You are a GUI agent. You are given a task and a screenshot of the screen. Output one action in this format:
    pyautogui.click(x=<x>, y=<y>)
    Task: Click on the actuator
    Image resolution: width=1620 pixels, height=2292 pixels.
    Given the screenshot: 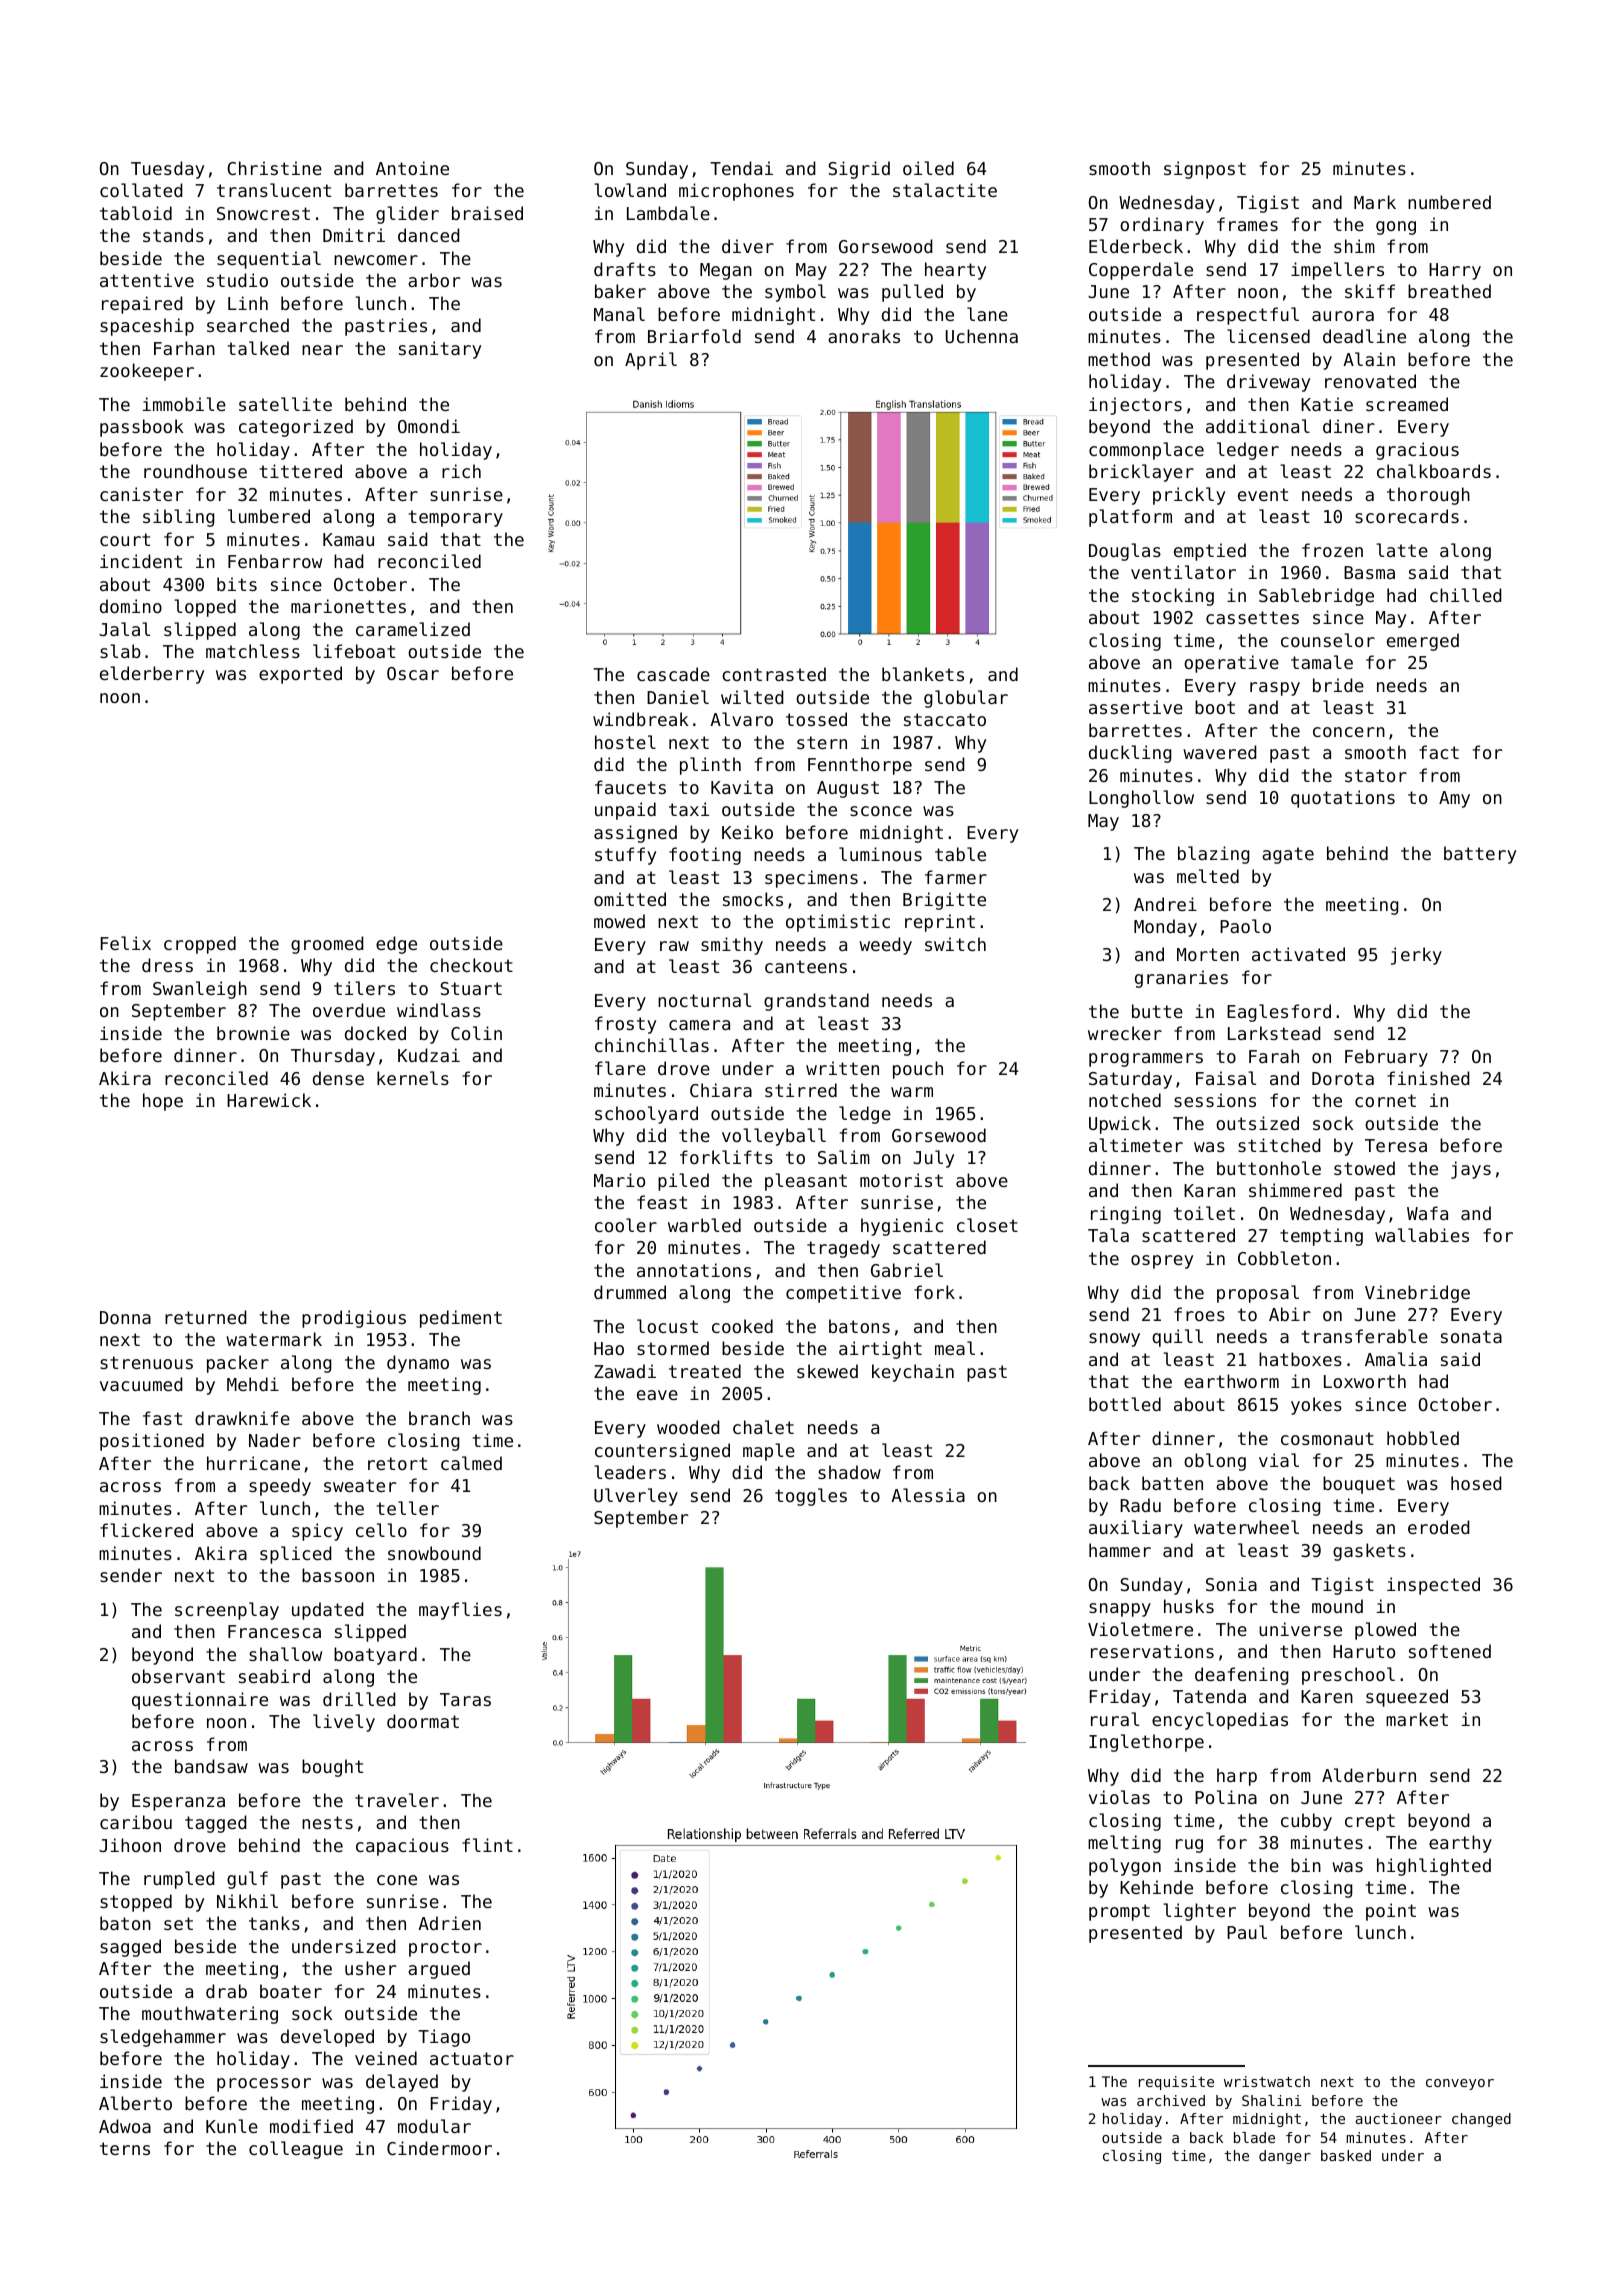 What is the action you would take?
    pyautogui.click(x=472, y=2058)
